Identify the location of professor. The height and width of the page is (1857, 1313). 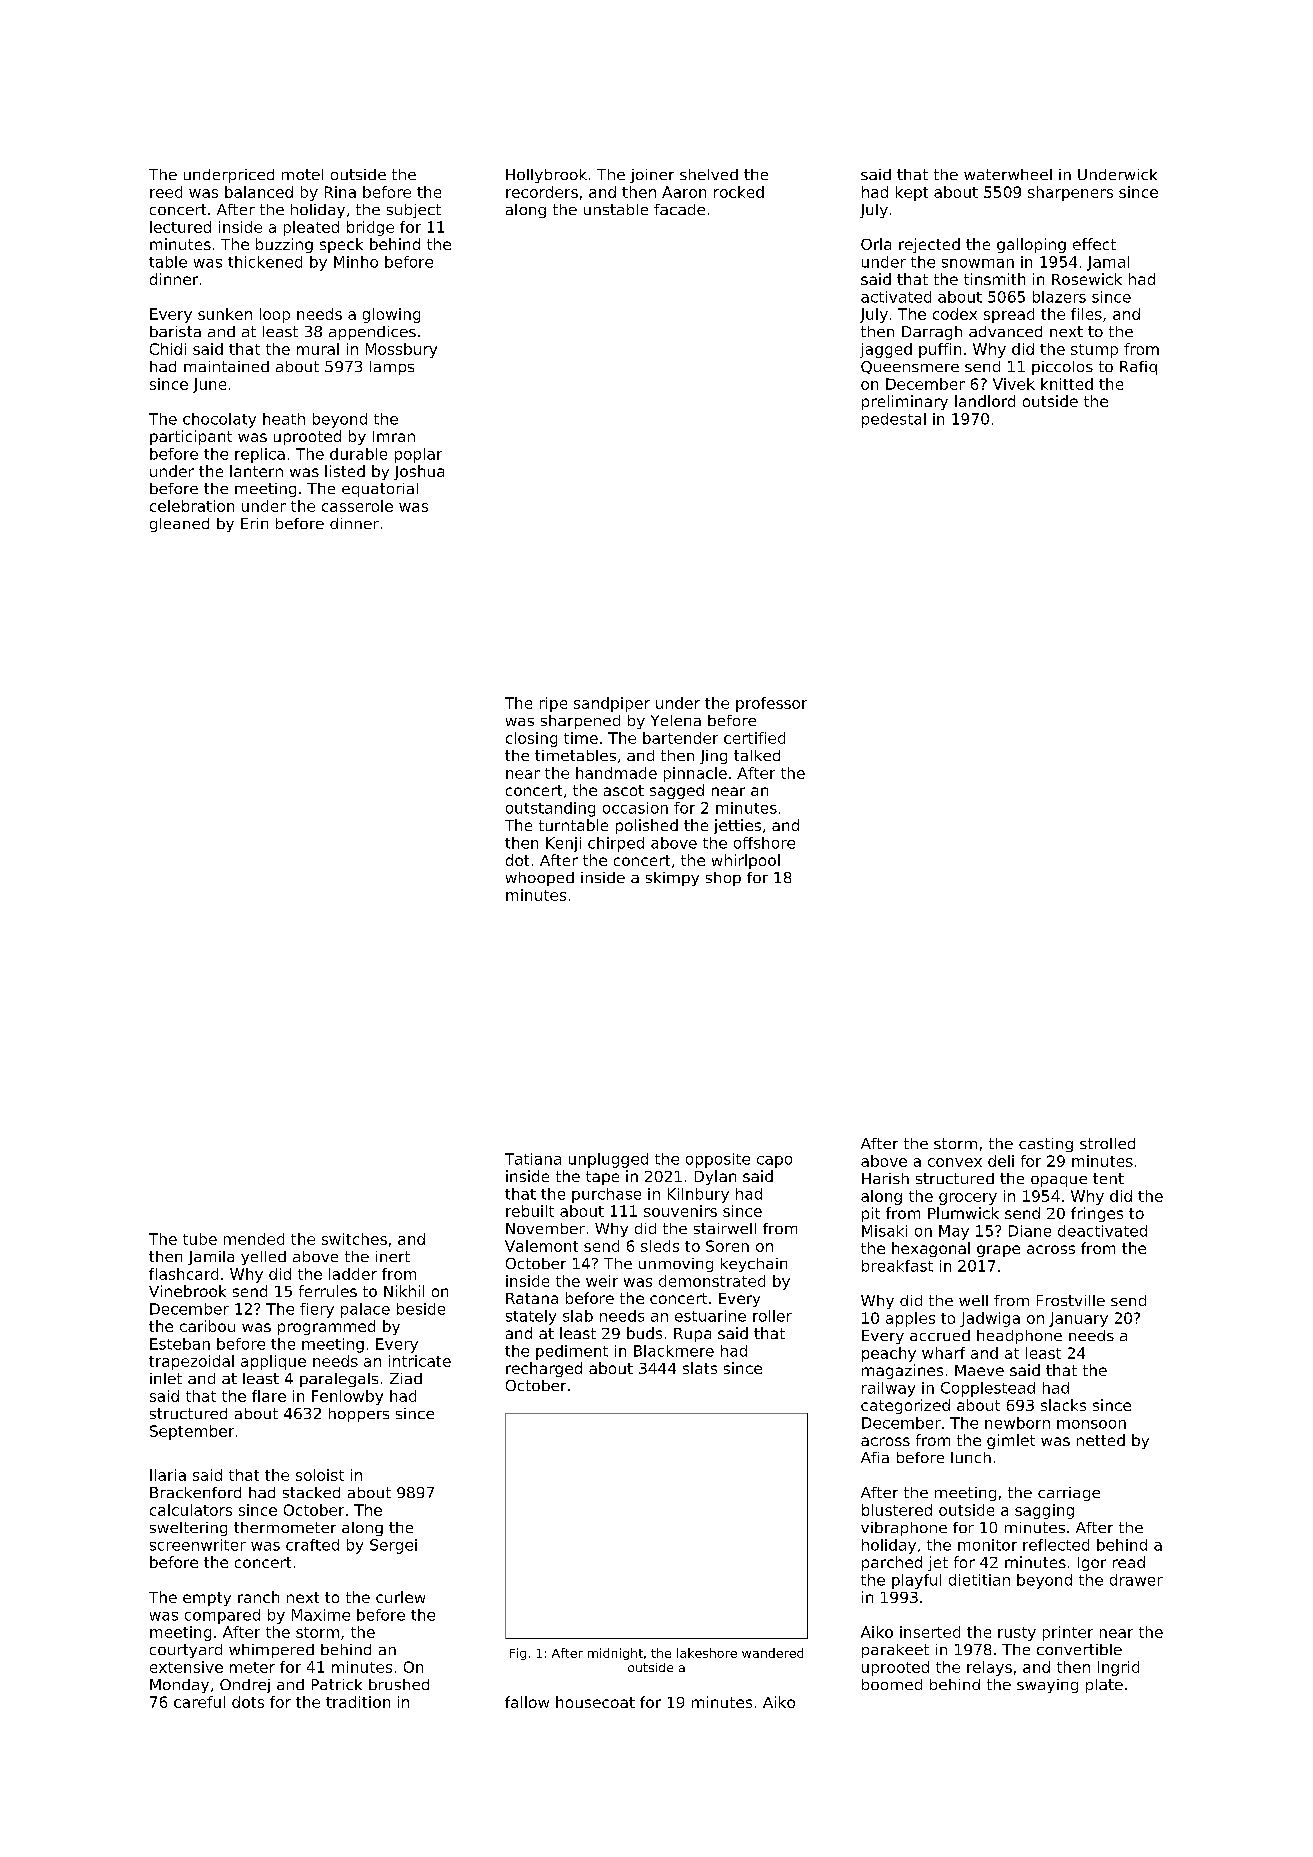
(771, 704).
